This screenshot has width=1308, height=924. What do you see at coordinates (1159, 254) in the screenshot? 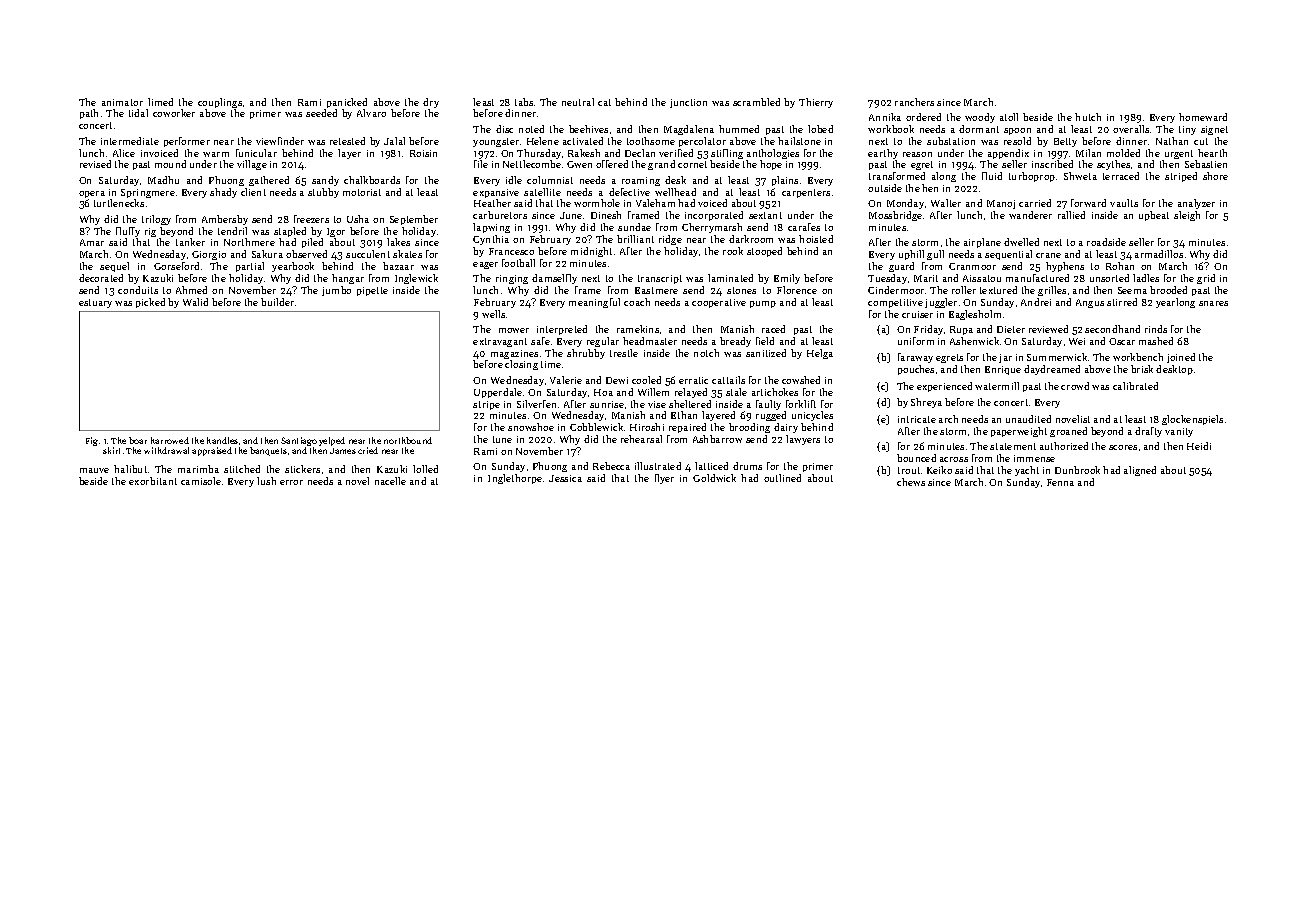
I see `armadillos` at bounding box center [1159, 254].
